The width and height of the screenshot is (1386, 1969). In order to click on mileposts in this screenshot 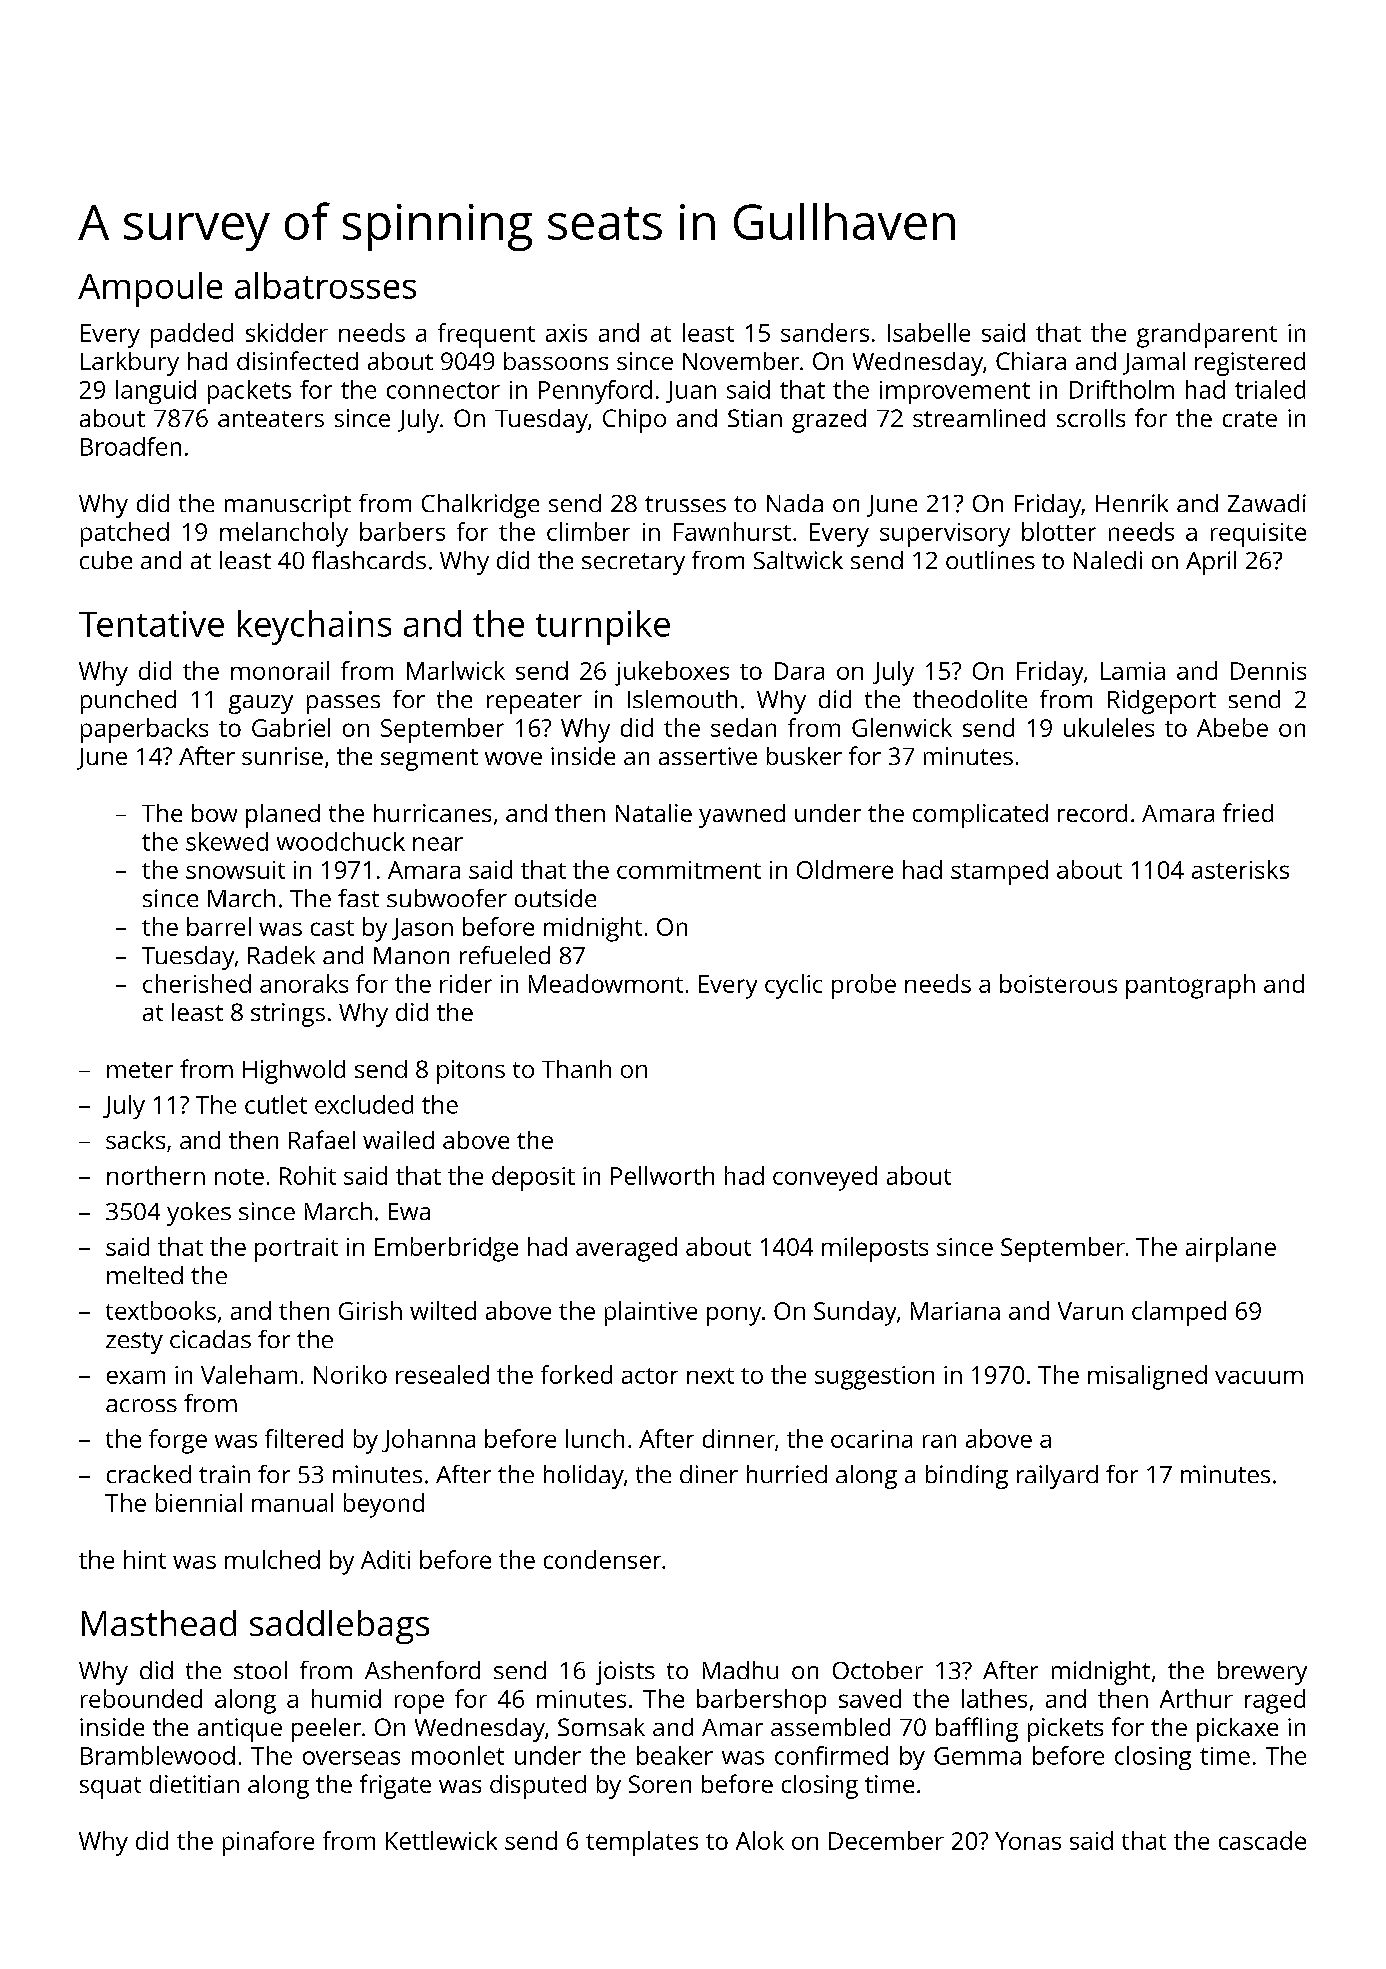, I will do `click(875, 1249)`.
